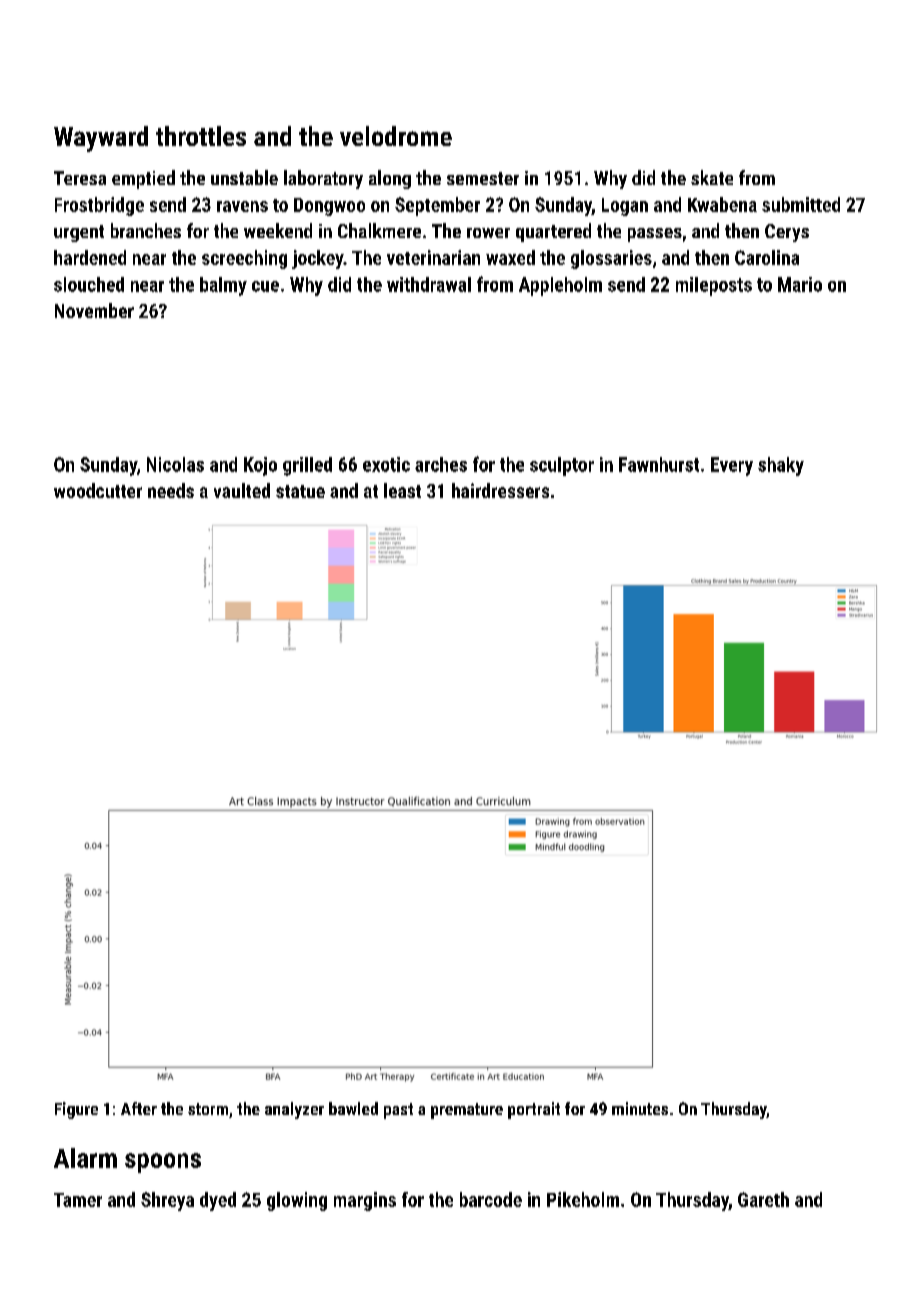 This screenshot has width=924, height=1308. I want to click on statue, so click(300, 491).
